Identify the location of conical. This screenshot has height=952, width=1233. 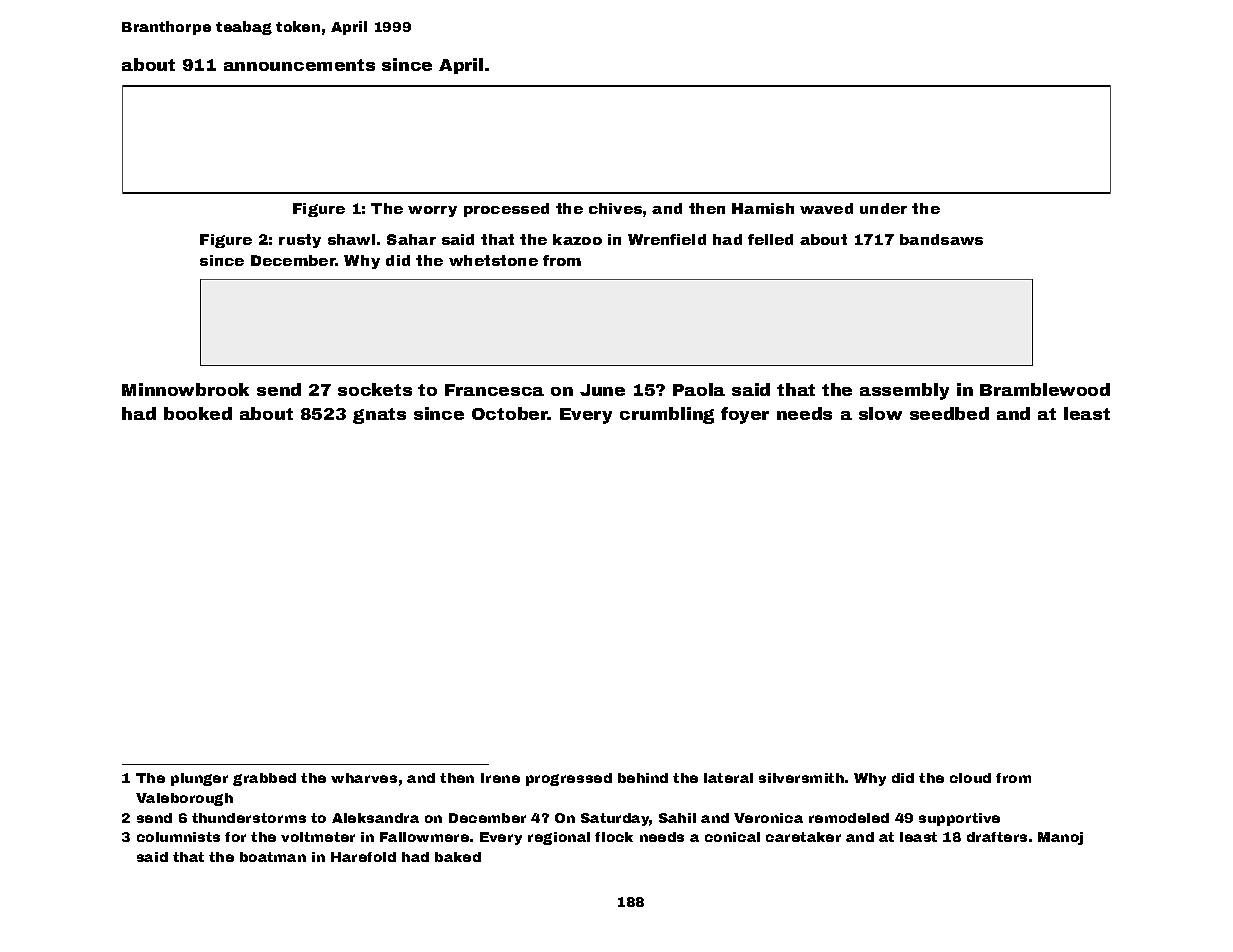
(732, 837).
